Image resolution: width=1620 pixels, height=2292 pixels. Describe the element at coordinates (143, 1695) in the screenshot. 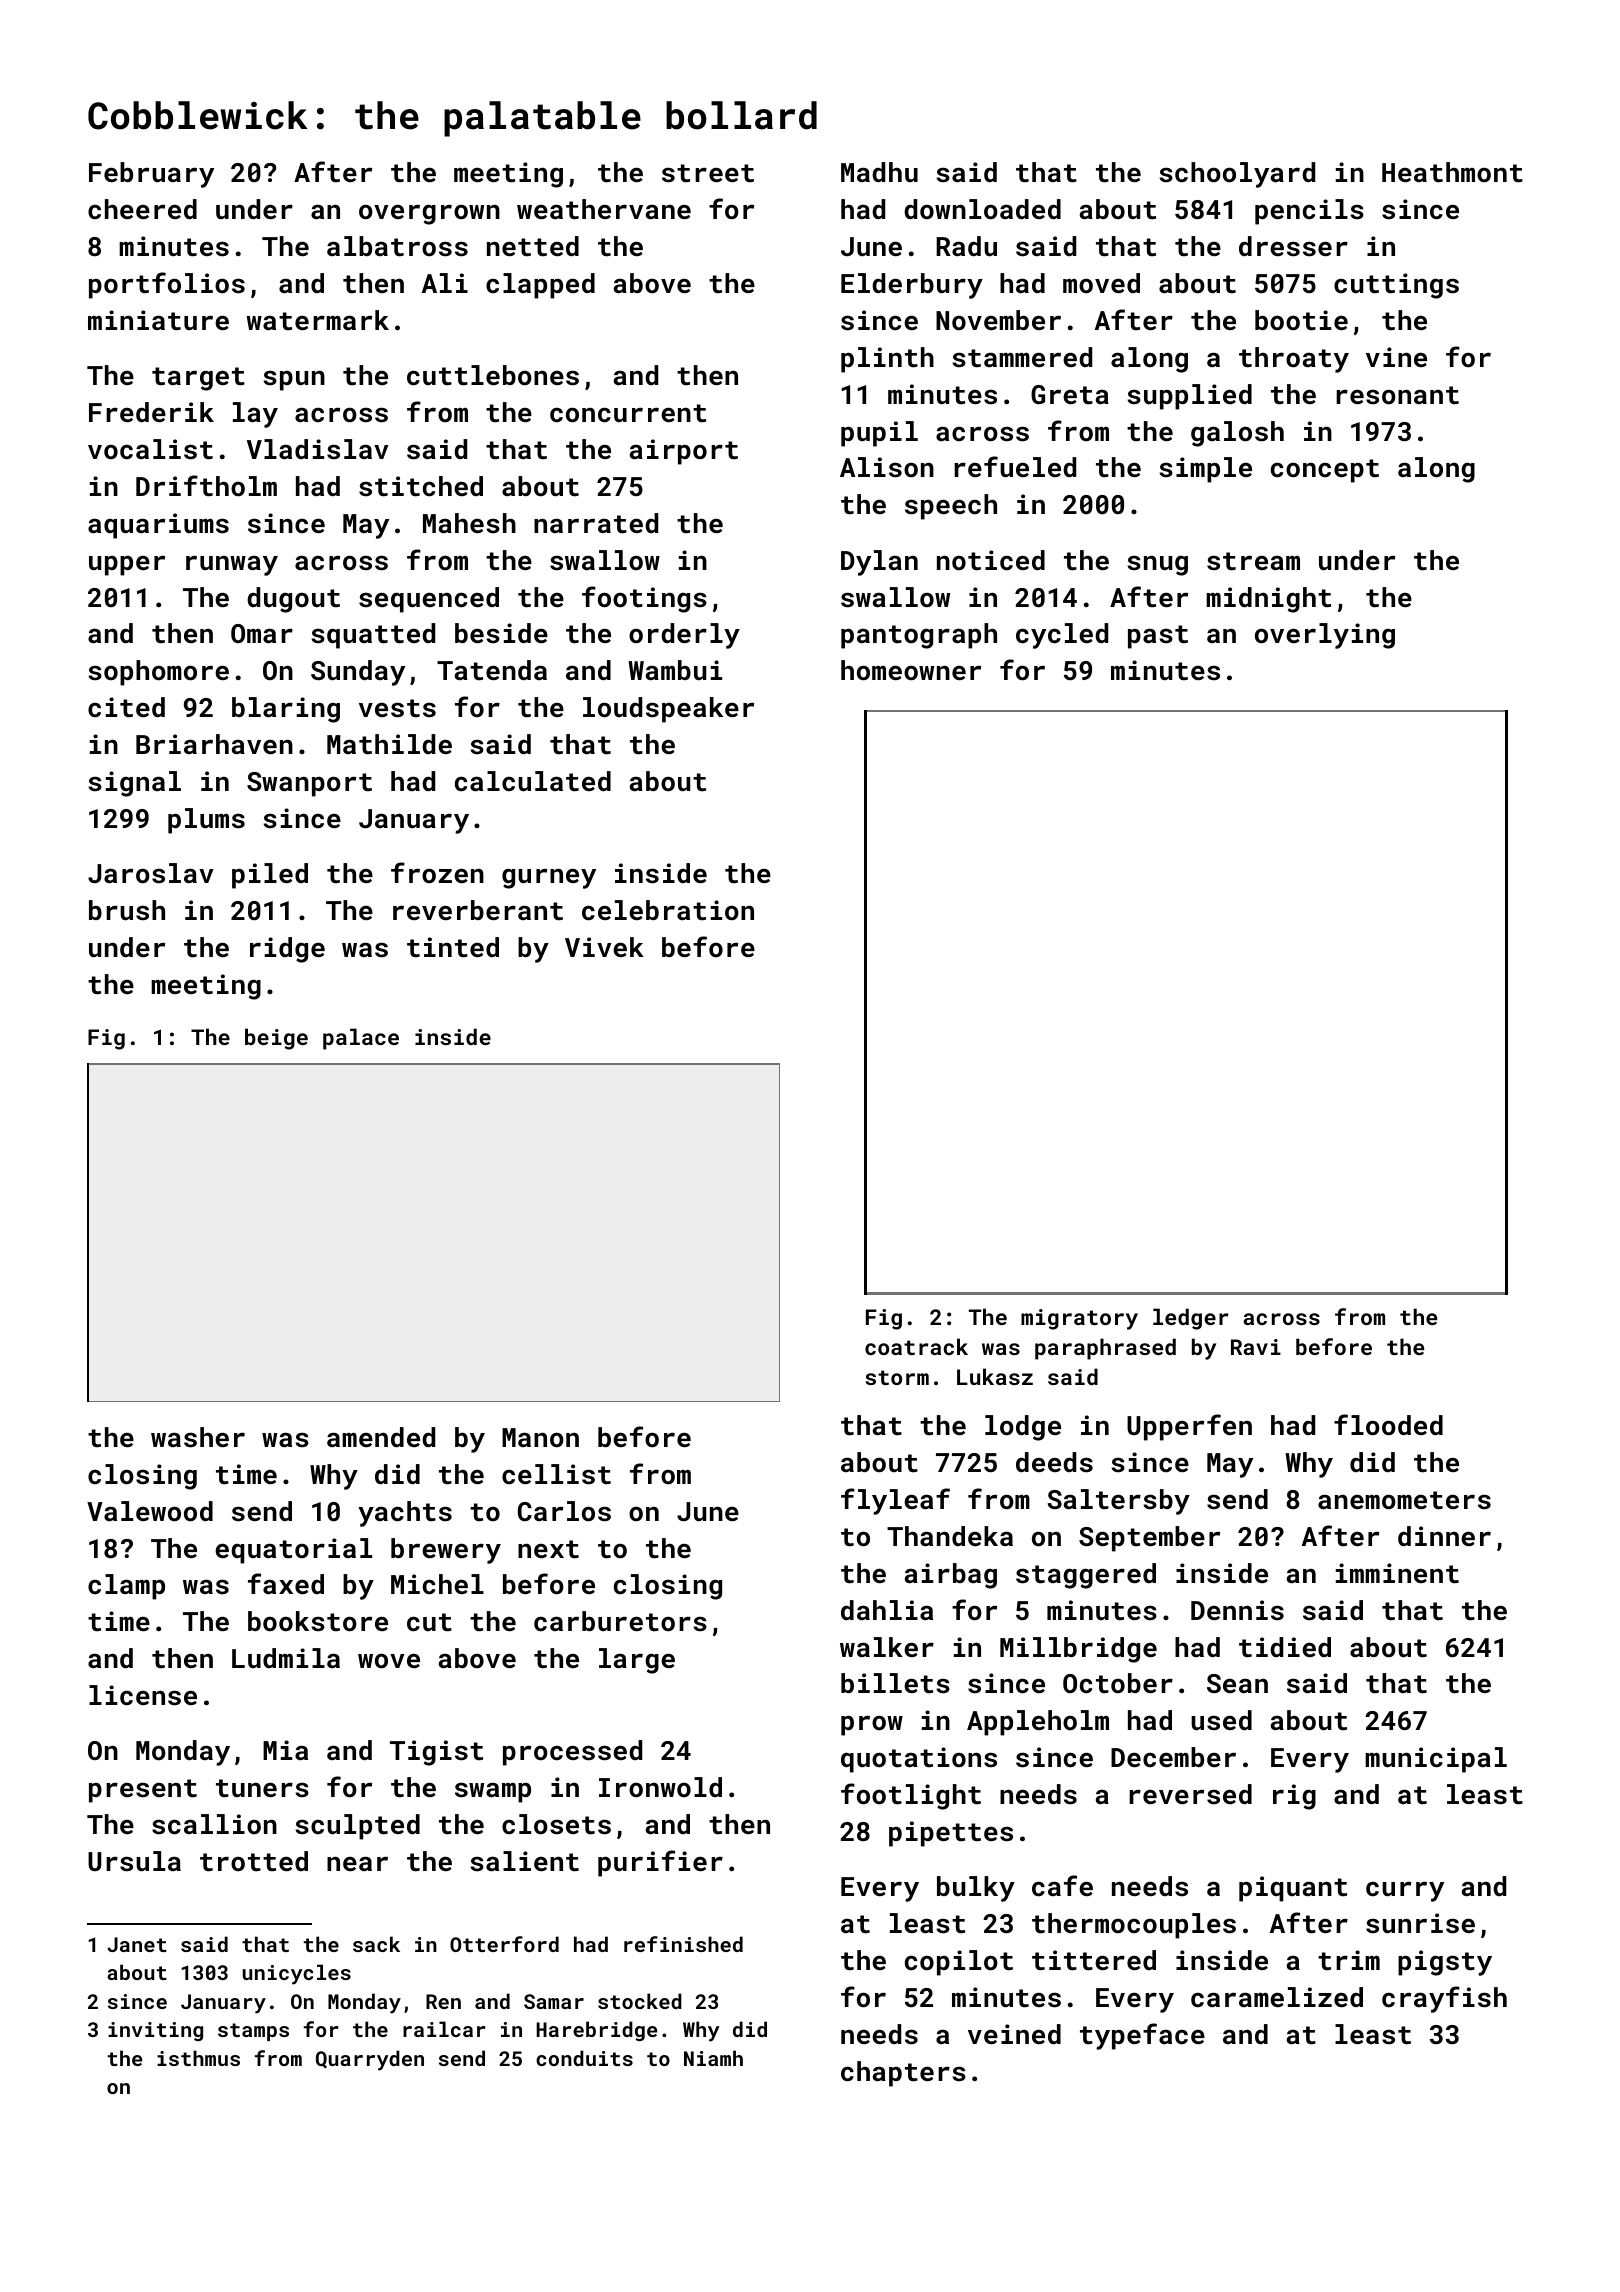

I see `license` at that location.
